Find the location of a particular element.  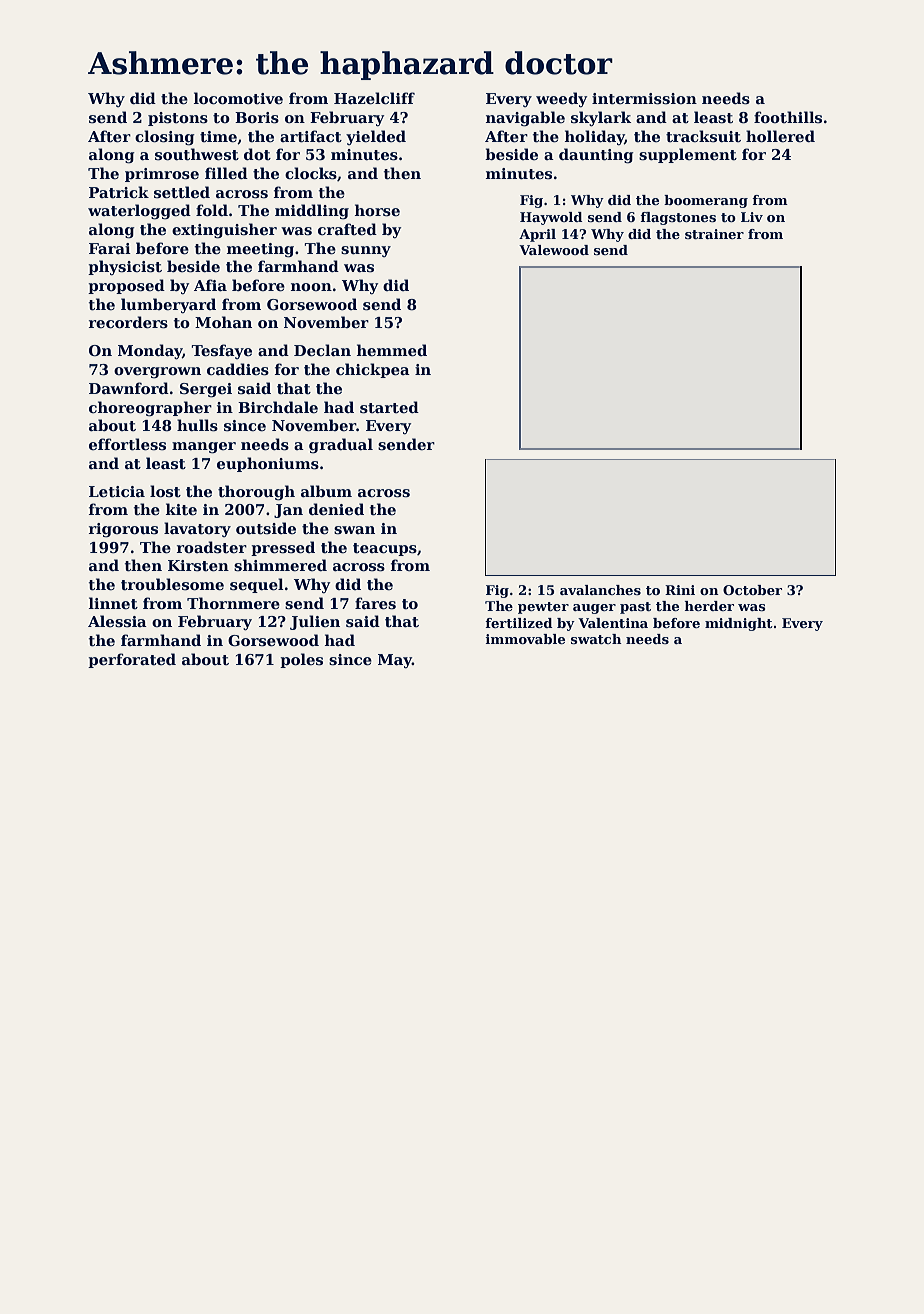

middling is located at coordinates (312, 212).
